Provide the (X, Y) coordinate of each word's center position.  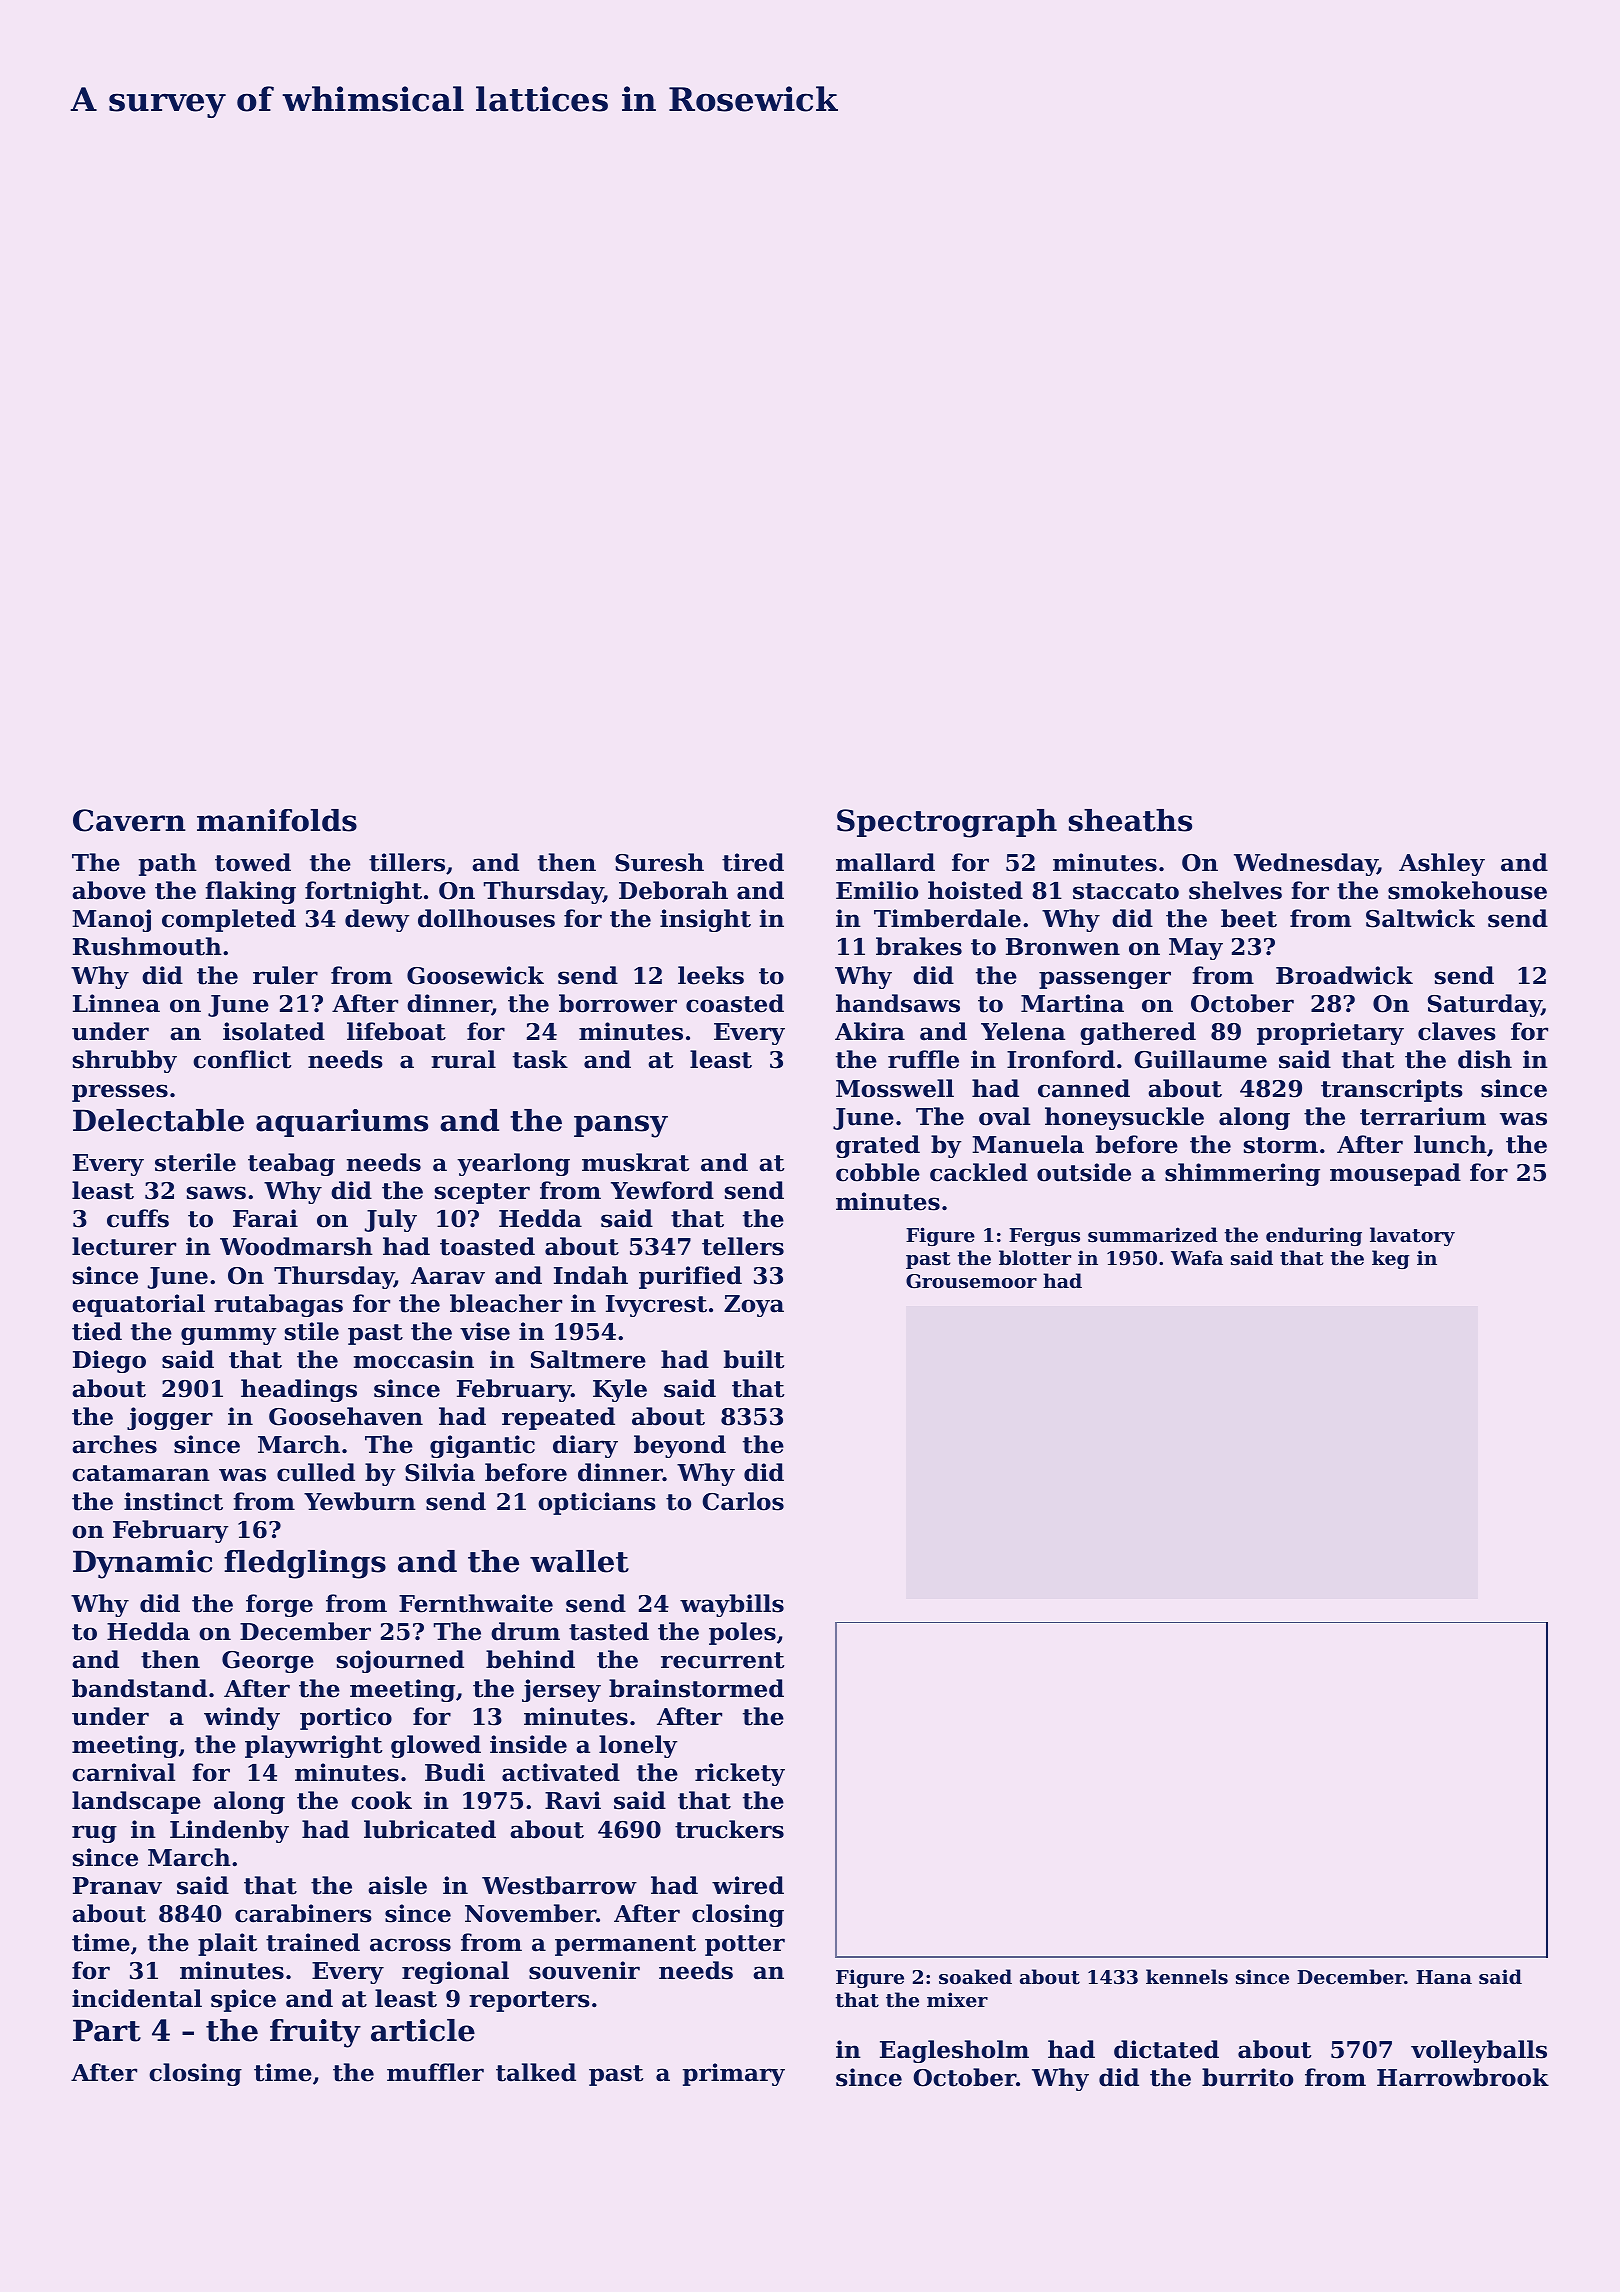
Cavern (129, 820)
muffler (435, 2072)
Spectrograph (947, 823)
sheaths (1130, 820)
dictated (1166, 2049)
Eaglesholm (954, 2051)
